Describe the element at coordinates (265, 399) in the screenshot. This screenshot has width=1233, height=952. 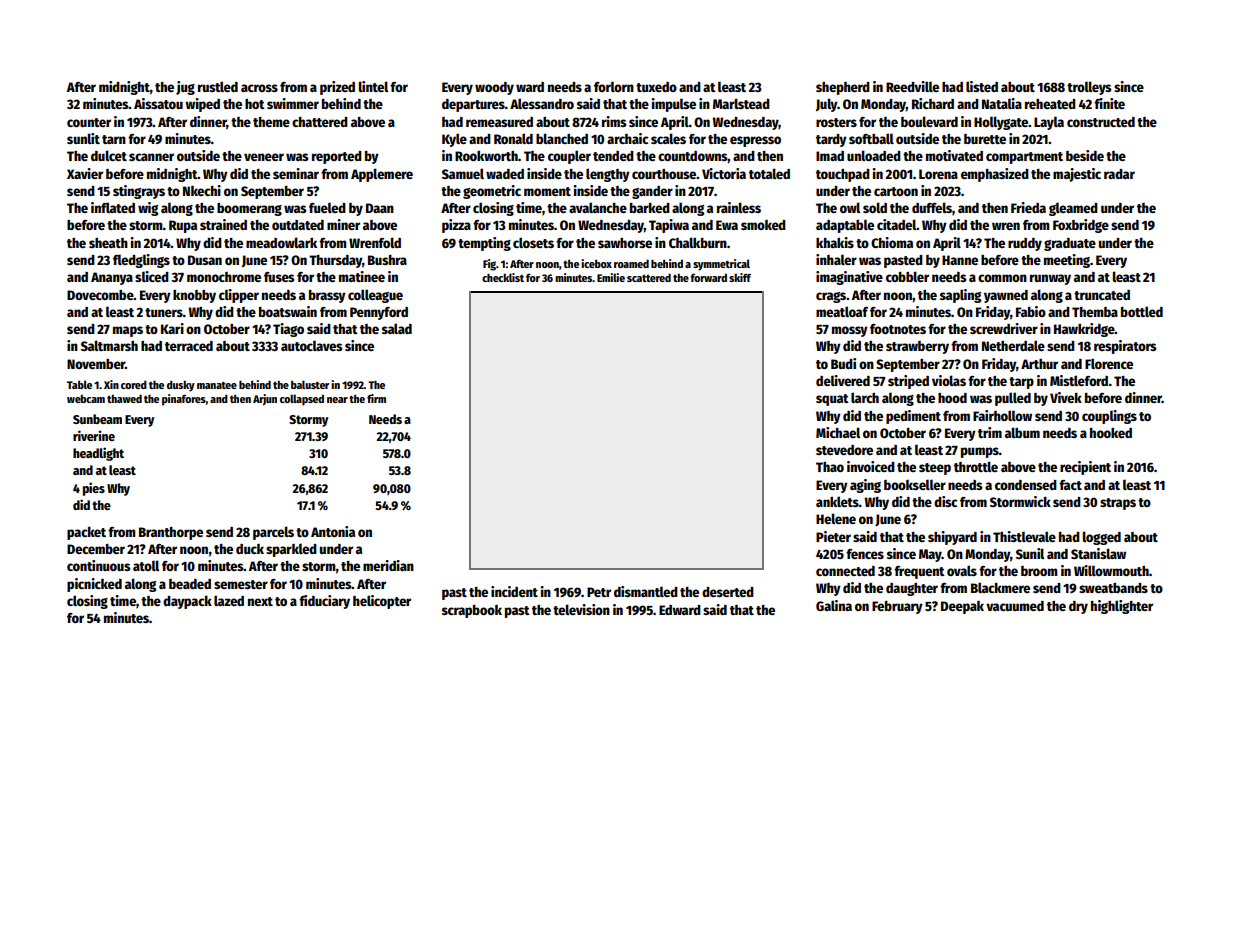
I see `Arjun` at that location.
